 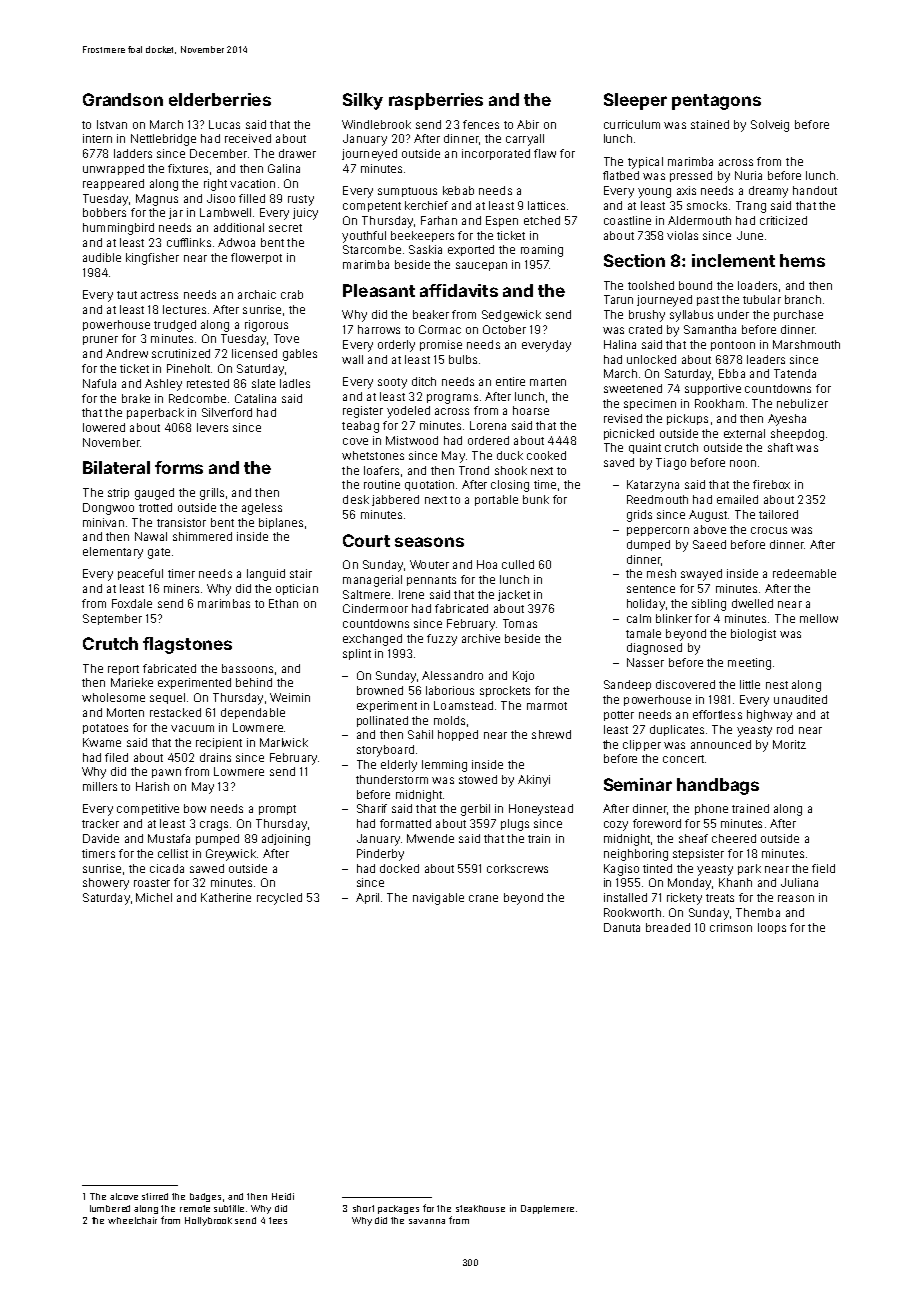 I want to click on wheelchair, so click(x=132, y=1220).
